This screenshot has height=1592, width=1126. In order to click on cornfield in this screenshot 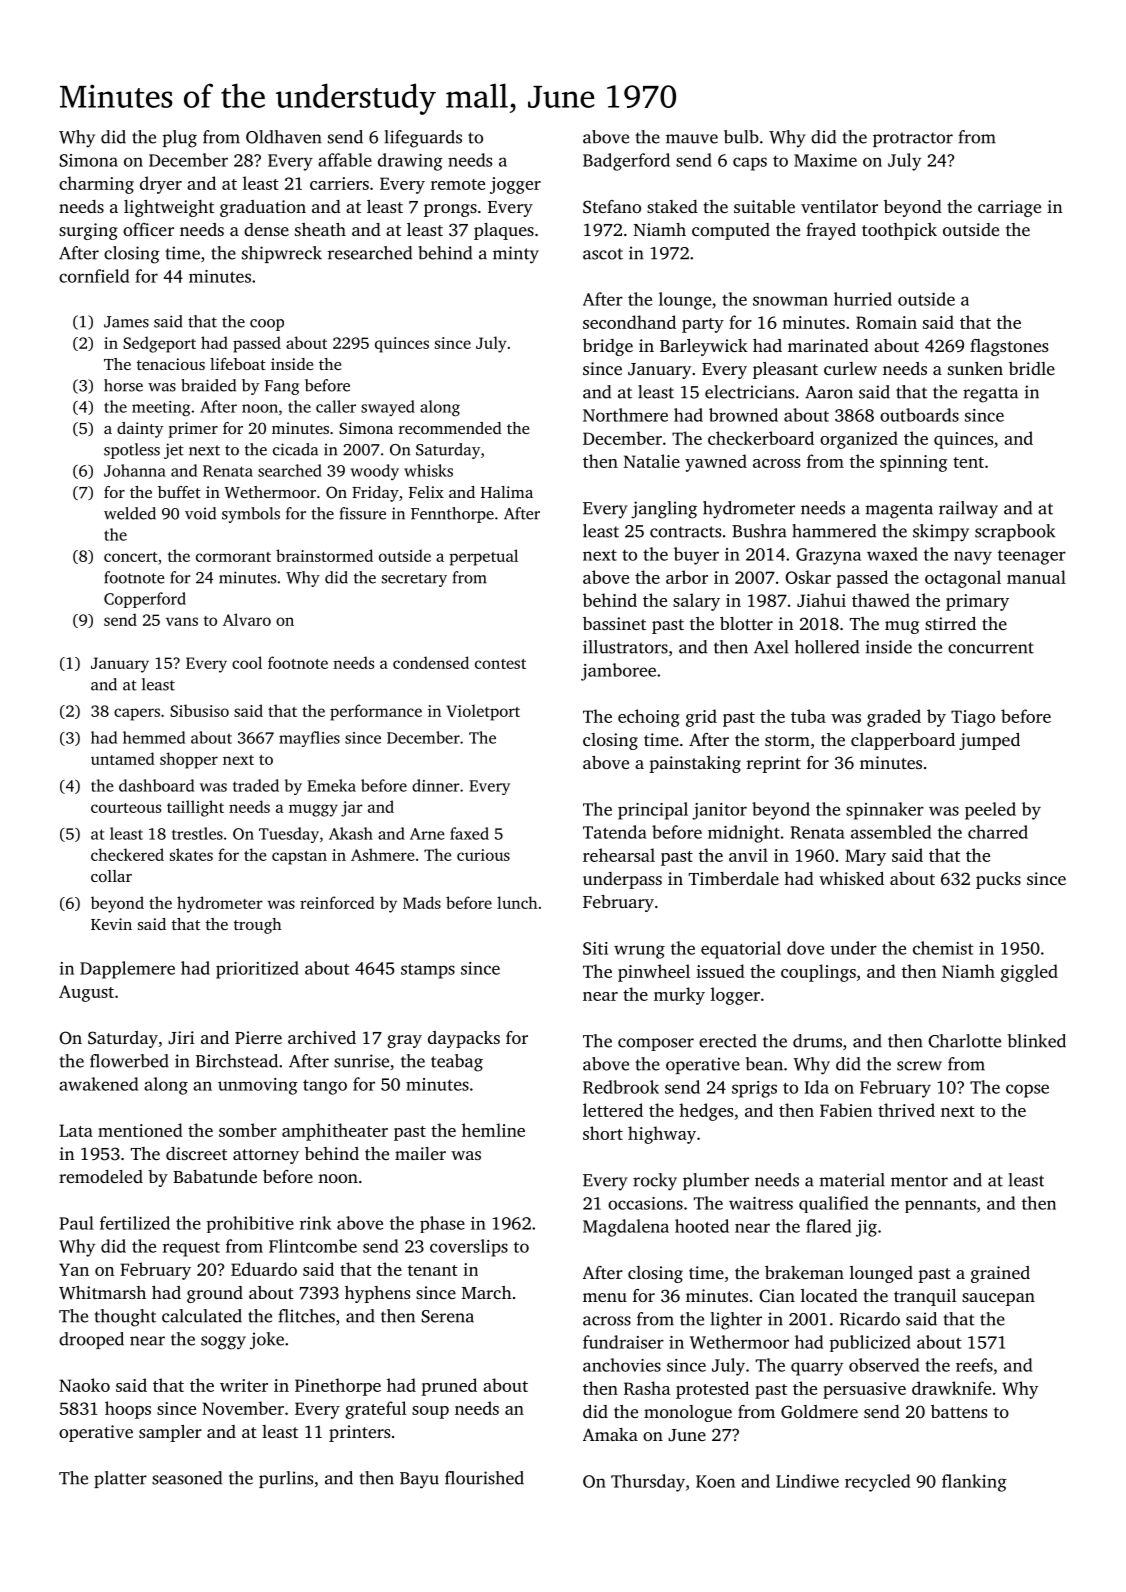, I will do `click(94, 276)`.
